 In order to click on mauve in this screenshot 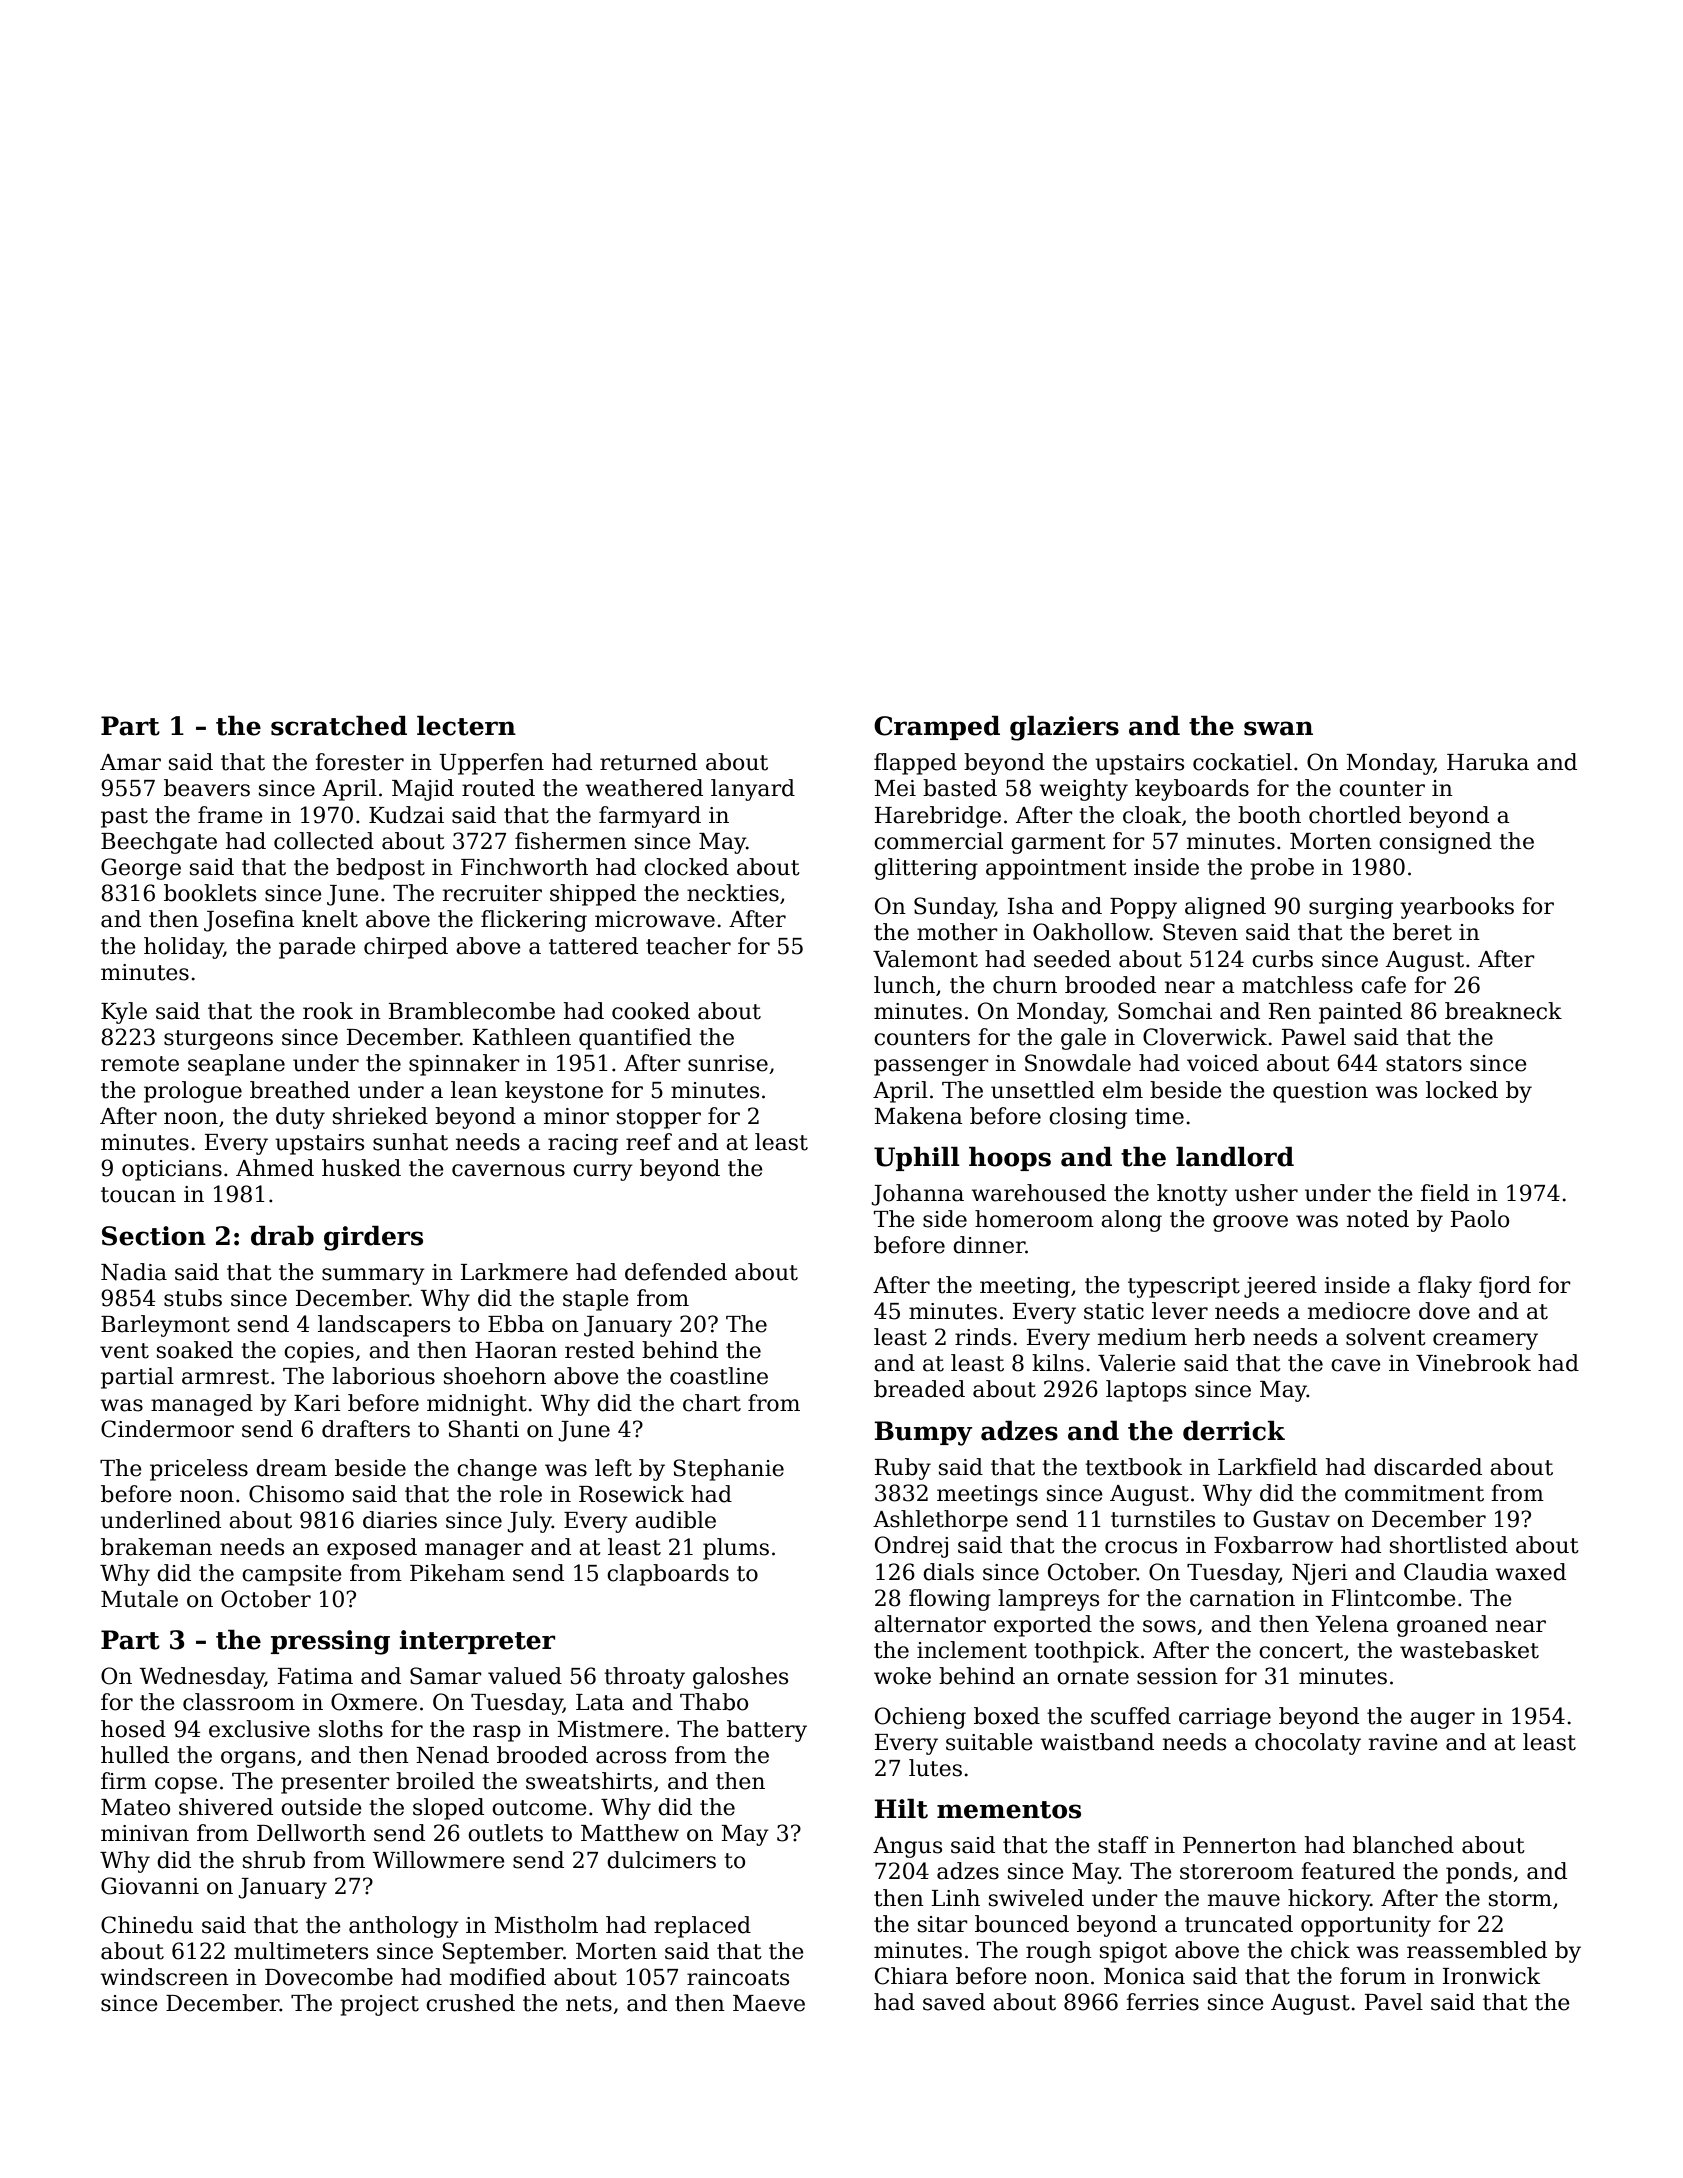, I will do `click(1244, 1900)`.
